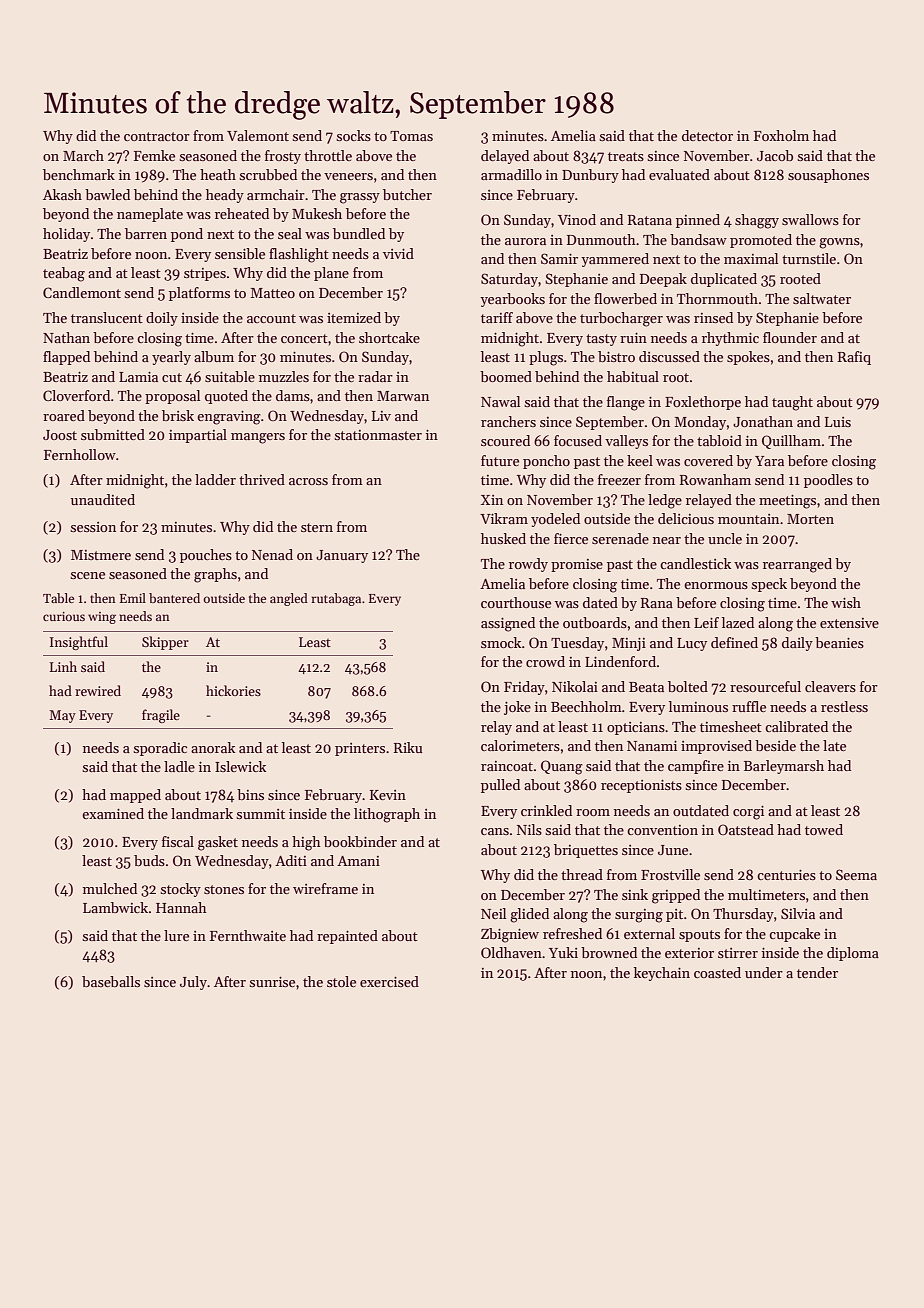  I want to click on sunrise, so click(272, 982).
